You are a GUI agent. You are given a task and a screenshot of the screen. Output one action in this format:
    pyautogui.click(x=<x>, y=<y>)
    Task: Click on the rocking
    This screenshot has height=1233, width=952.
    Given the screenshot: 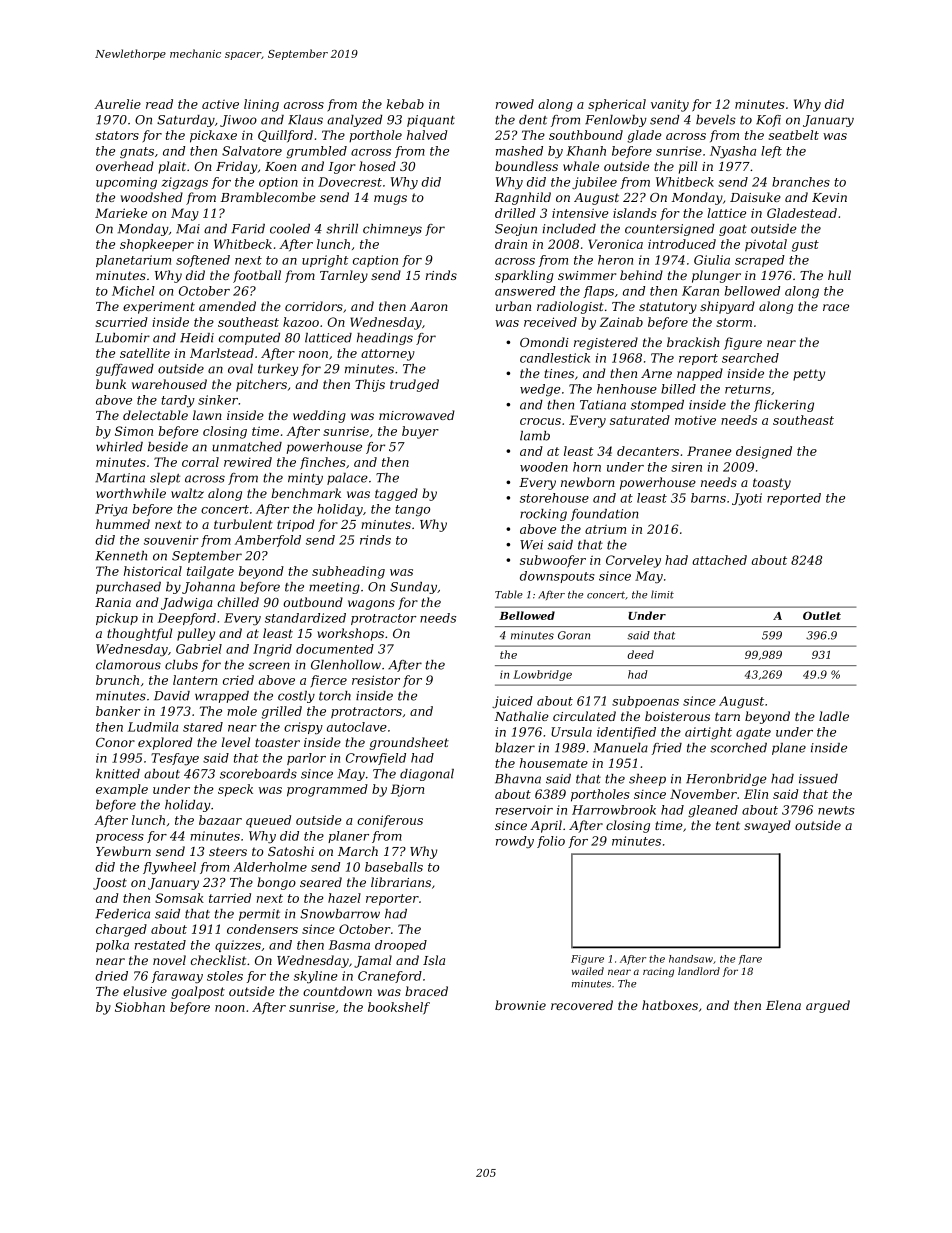 What is the action you would take?
    pyautogui.click(x=543, y=515)
